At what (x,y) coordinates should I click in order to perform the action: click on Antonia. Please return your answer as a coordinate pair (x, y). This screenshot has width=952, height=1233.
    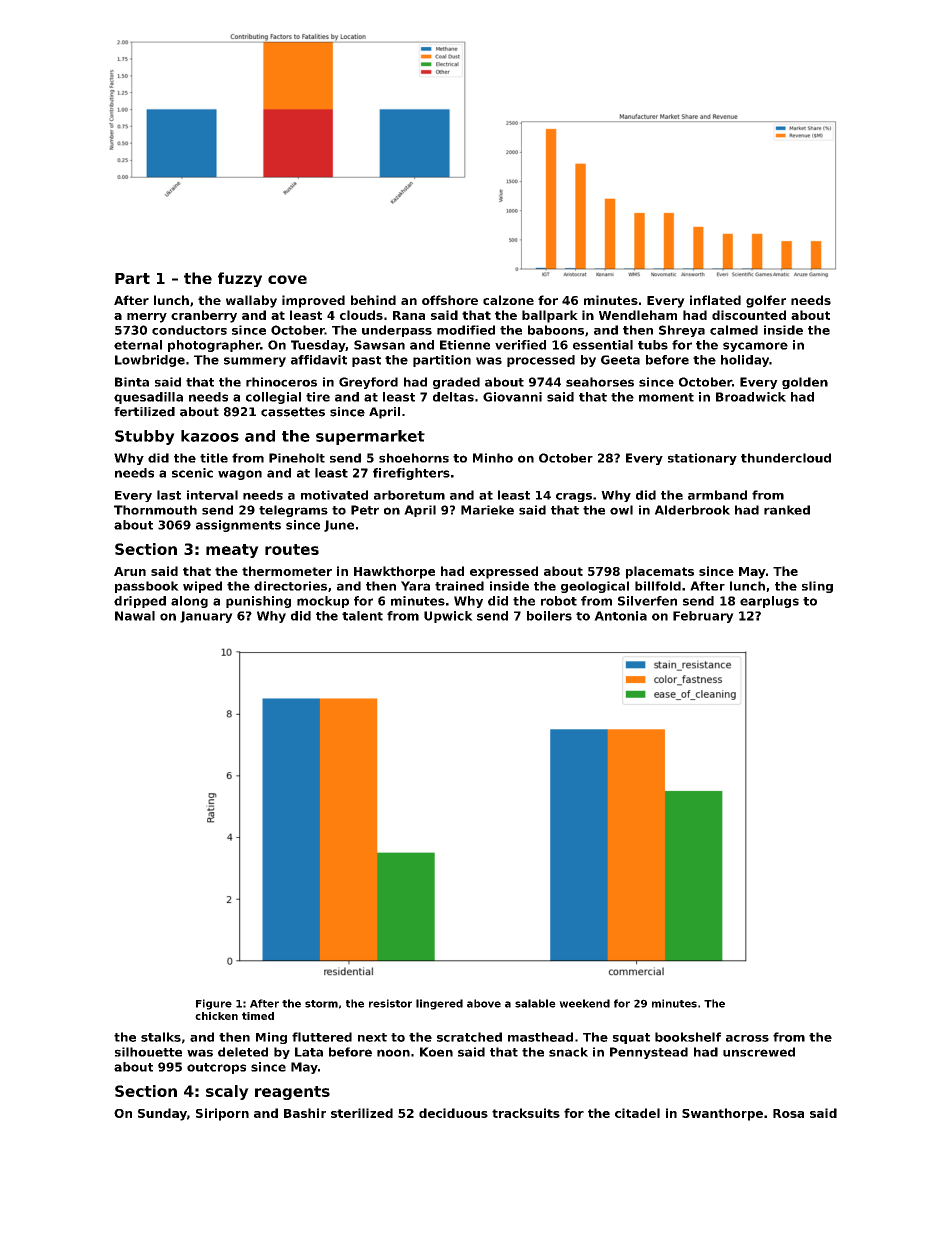
    Looking at the image, I should click on (620, 616).
